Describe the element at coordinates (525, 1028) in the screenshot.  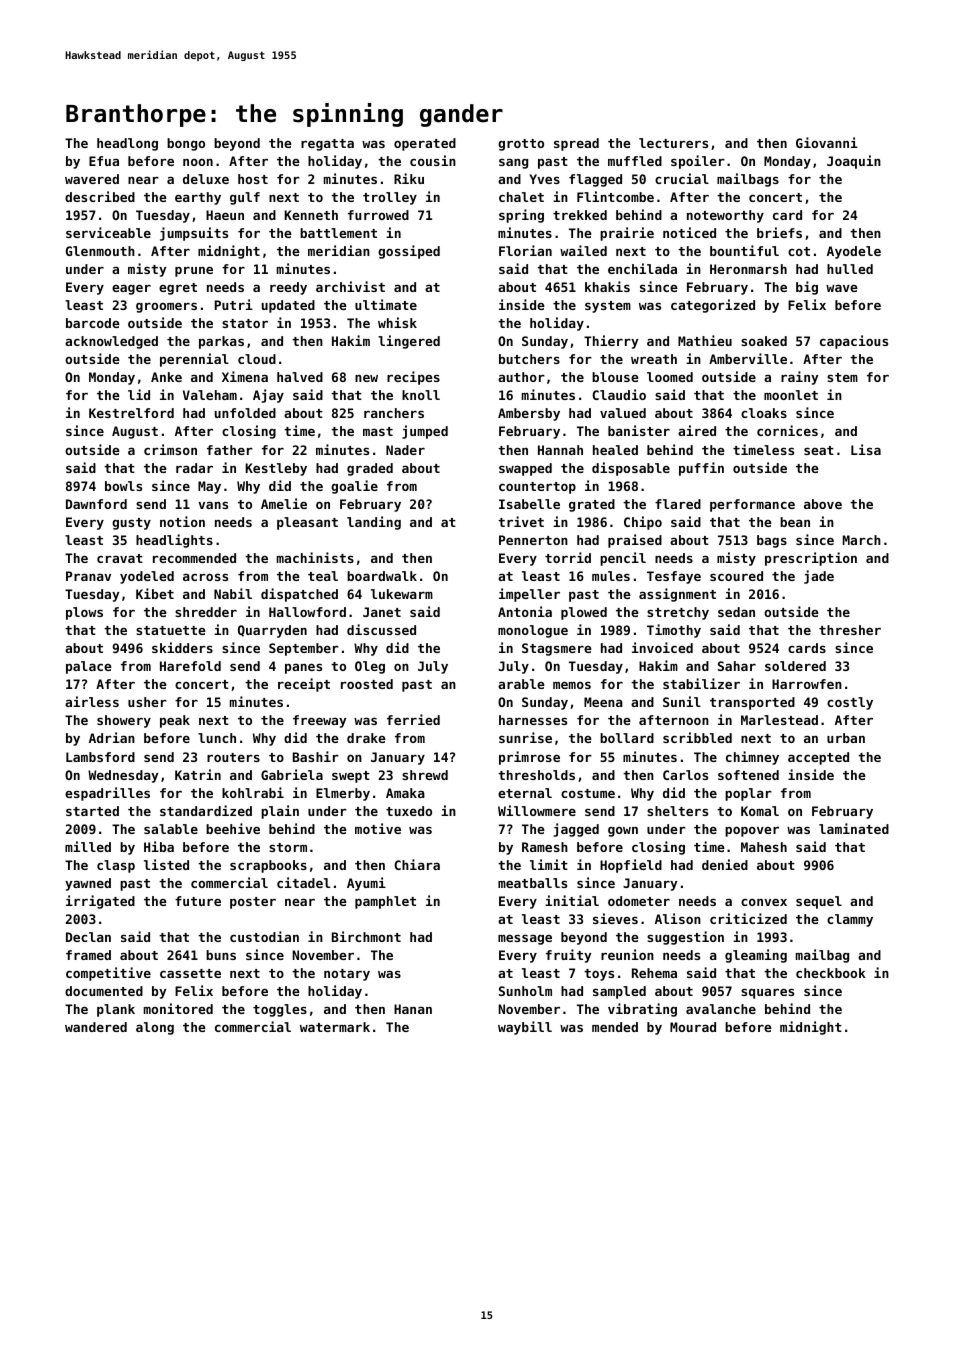
I see `waybill` at that location.
